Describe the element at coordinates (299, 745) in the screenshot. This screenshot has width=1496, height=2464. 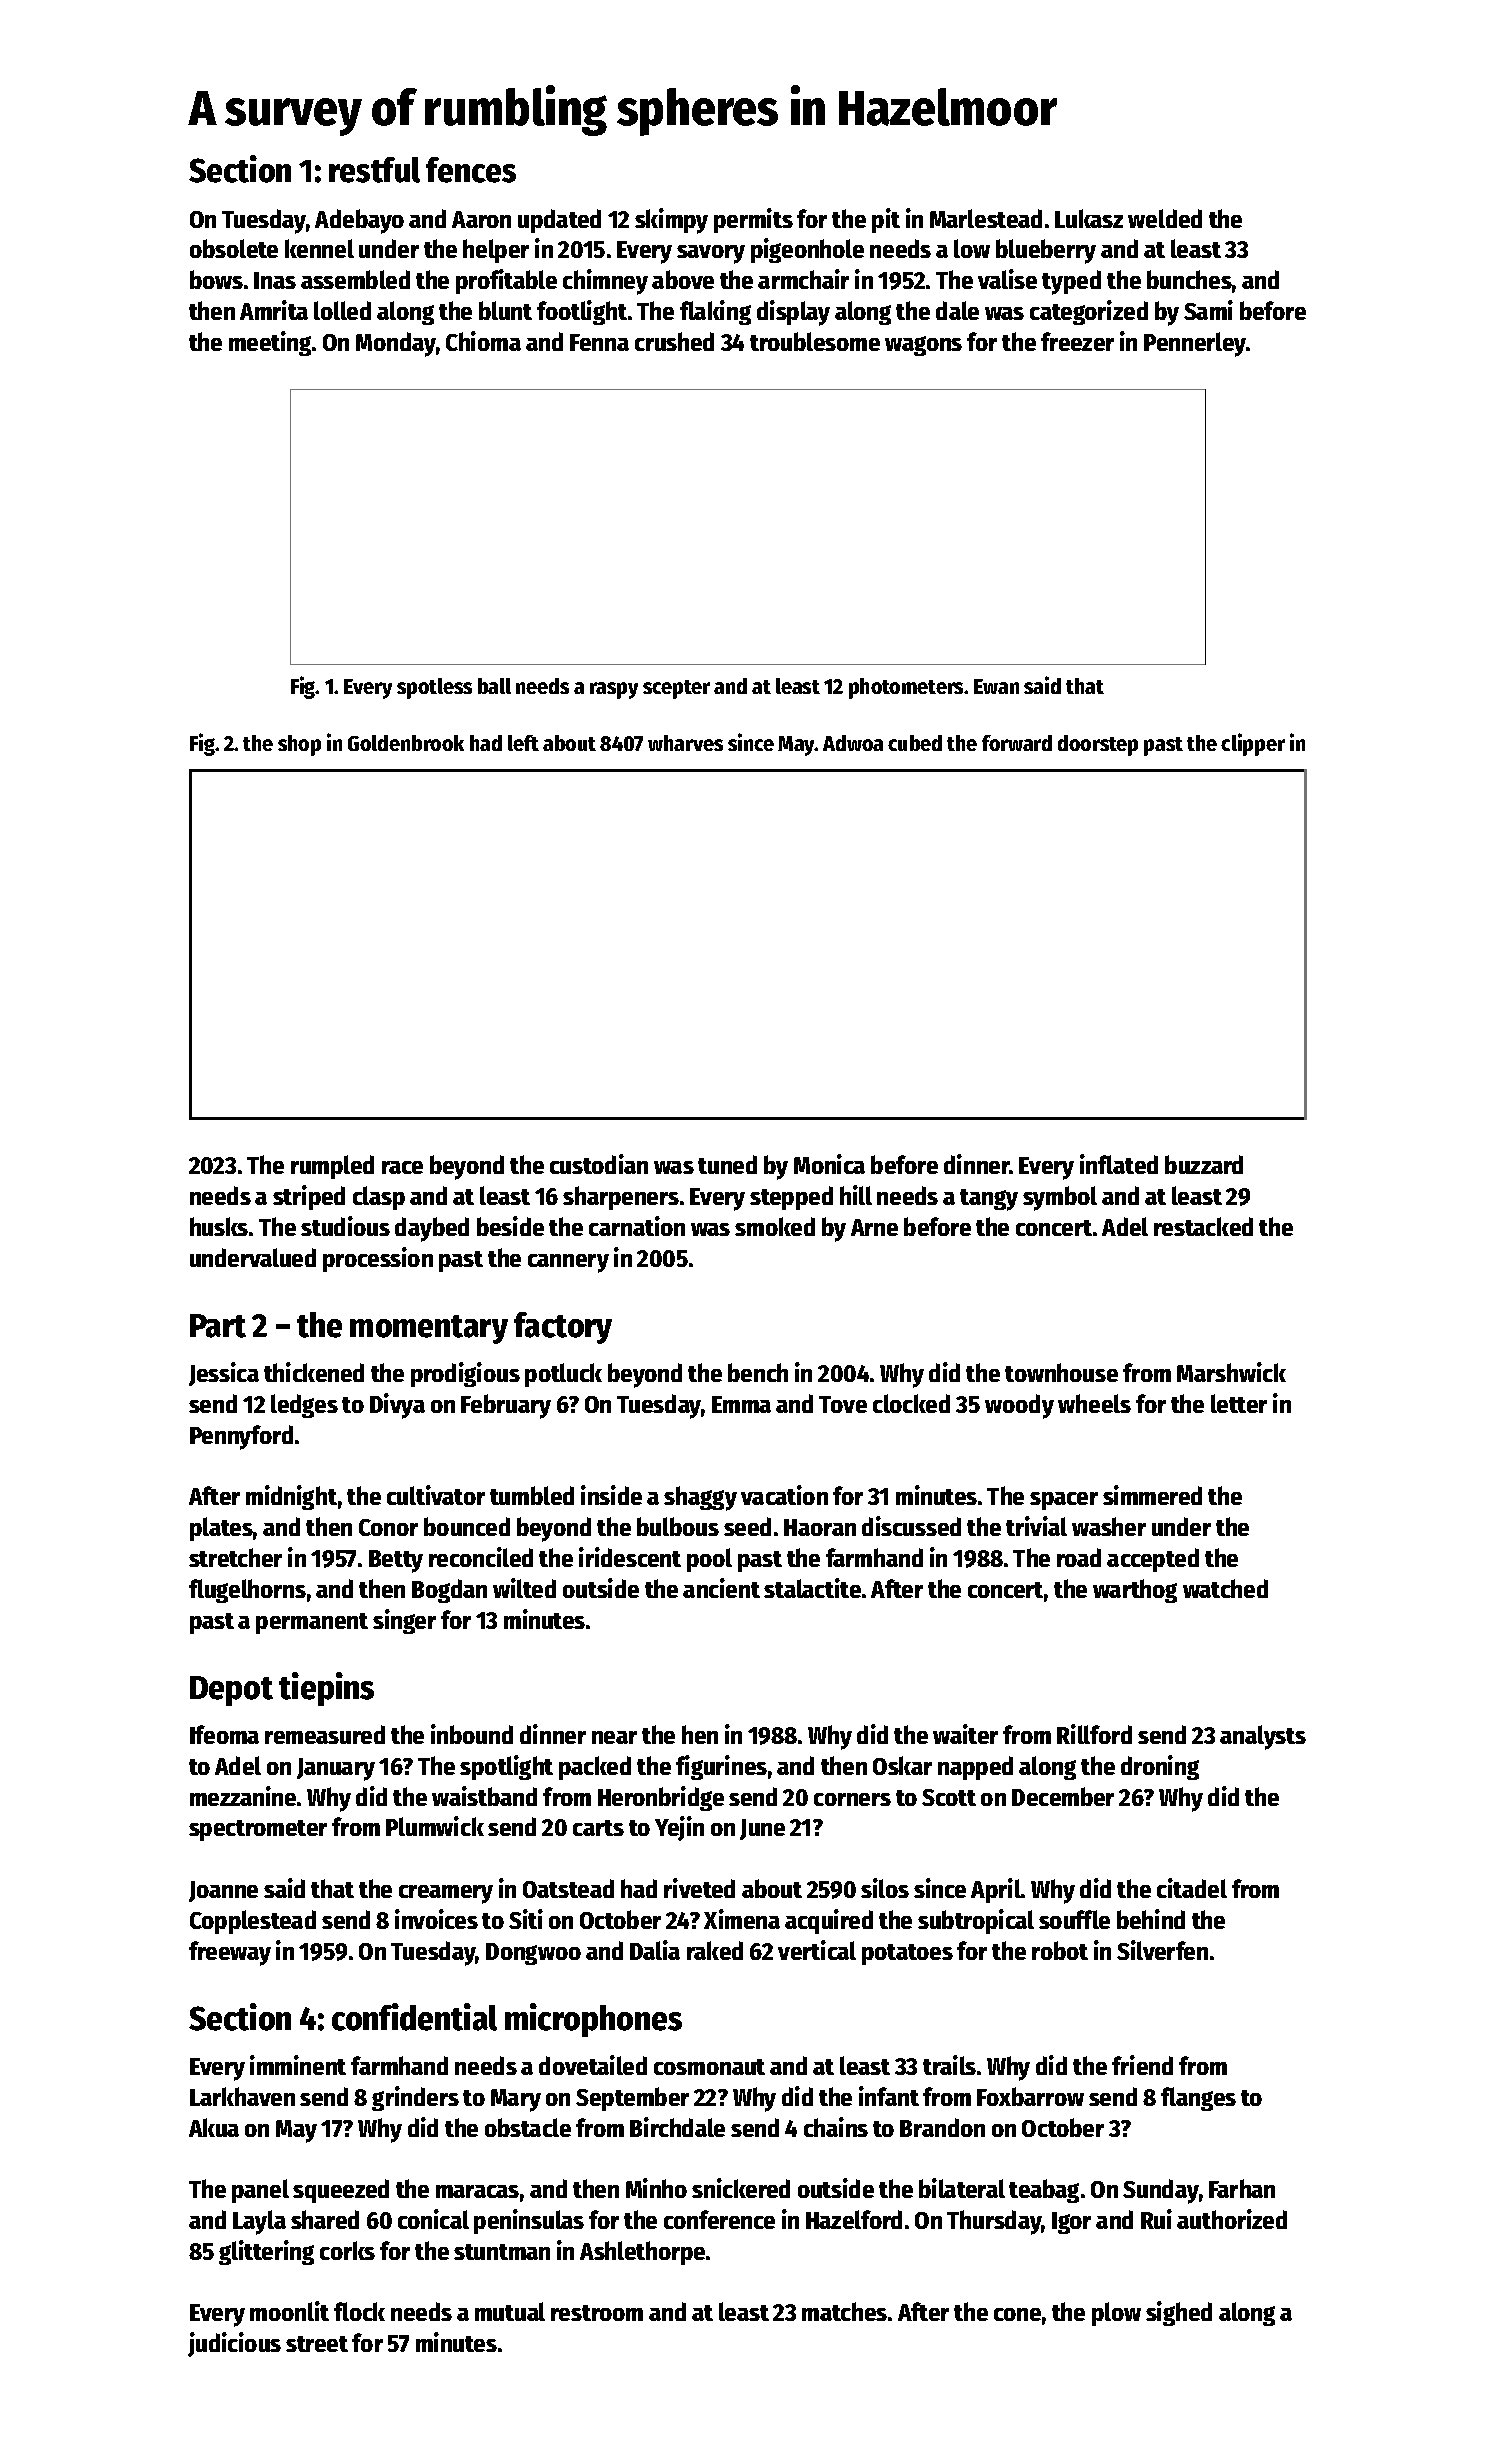
I see `shop` at that location.
